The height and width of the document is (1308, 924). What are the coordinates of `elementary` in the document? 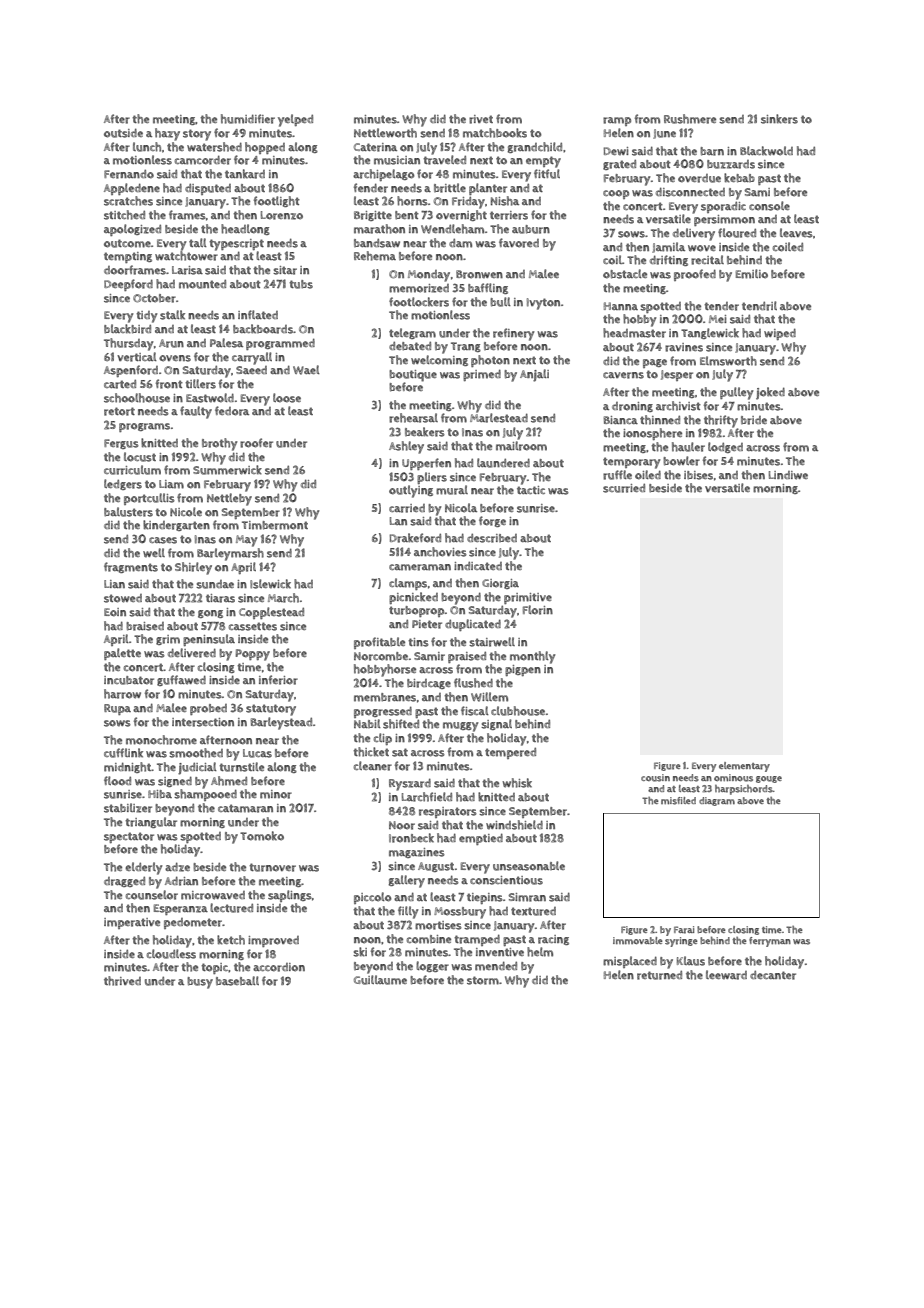 It's located at (744, 767).
